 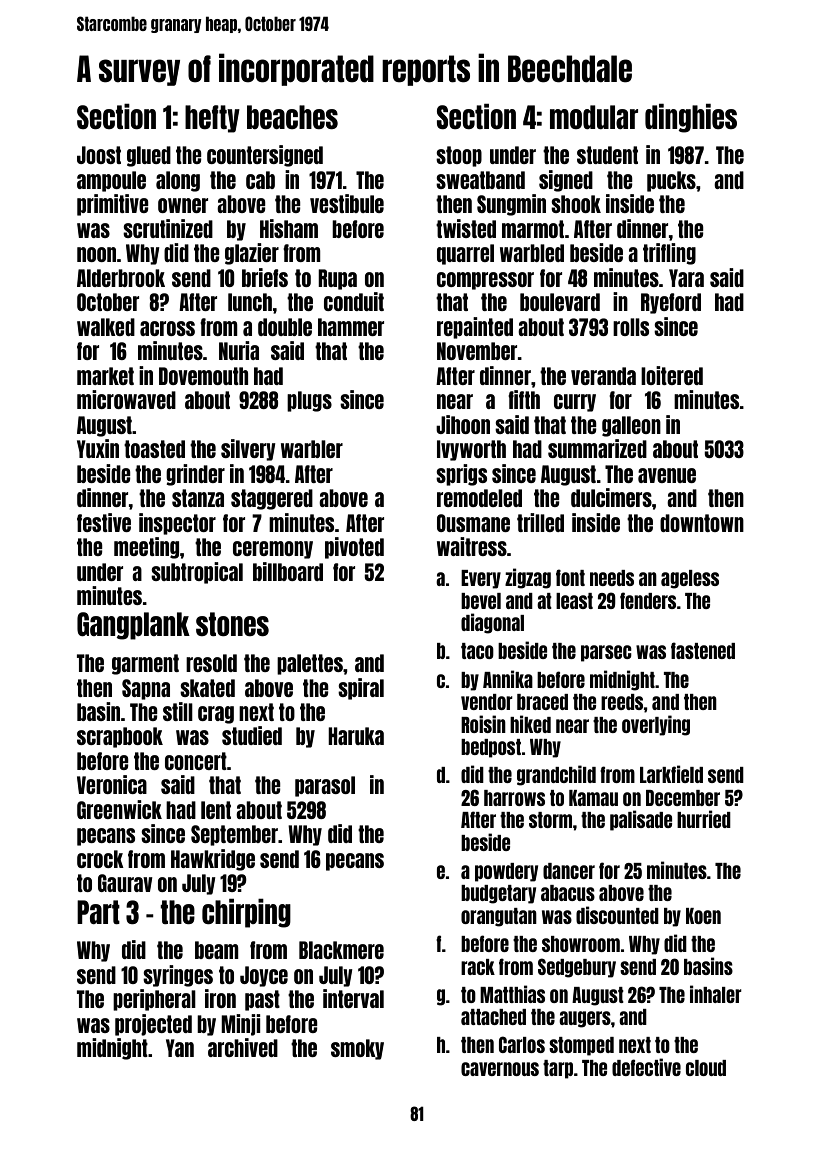 I want to click on tarp, so click(x=558, y=1069).
